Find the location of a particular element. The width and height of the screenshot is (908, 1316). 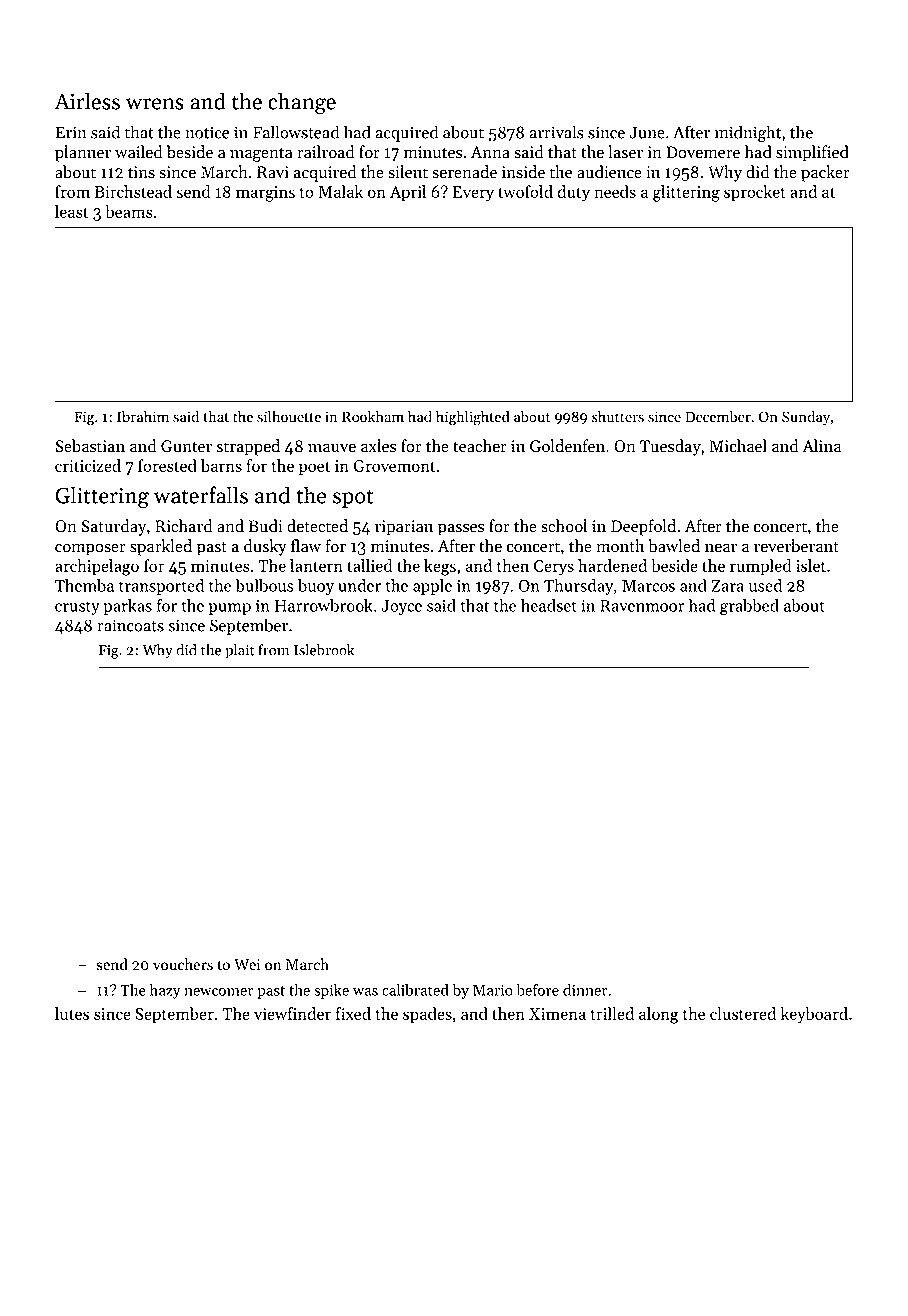

Rookham is located at coordinates (373, 417).
